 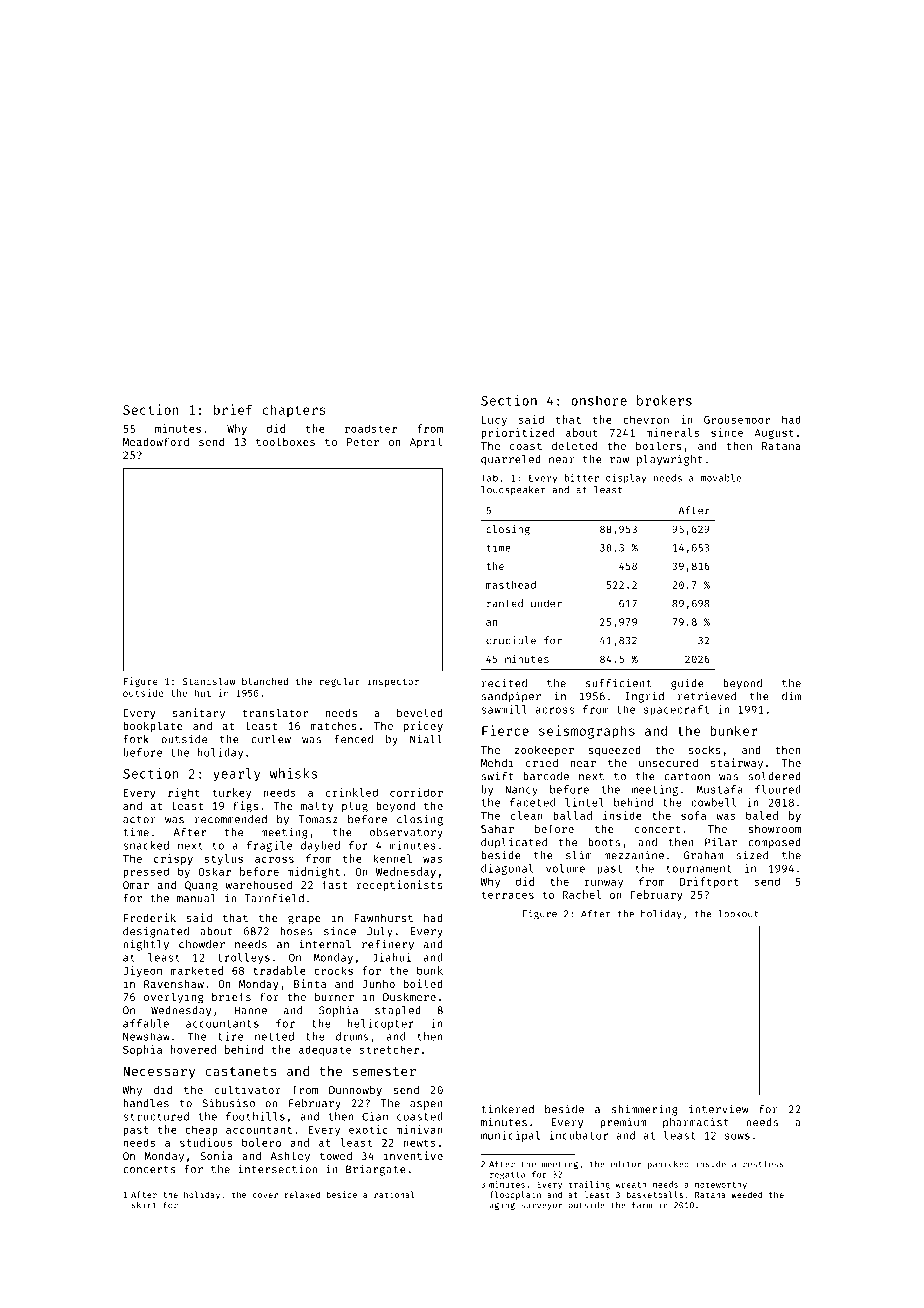 What do you see at coordinates (304, 920) in the screenshot?
I see `grape` at bounding box center [304, 920].
